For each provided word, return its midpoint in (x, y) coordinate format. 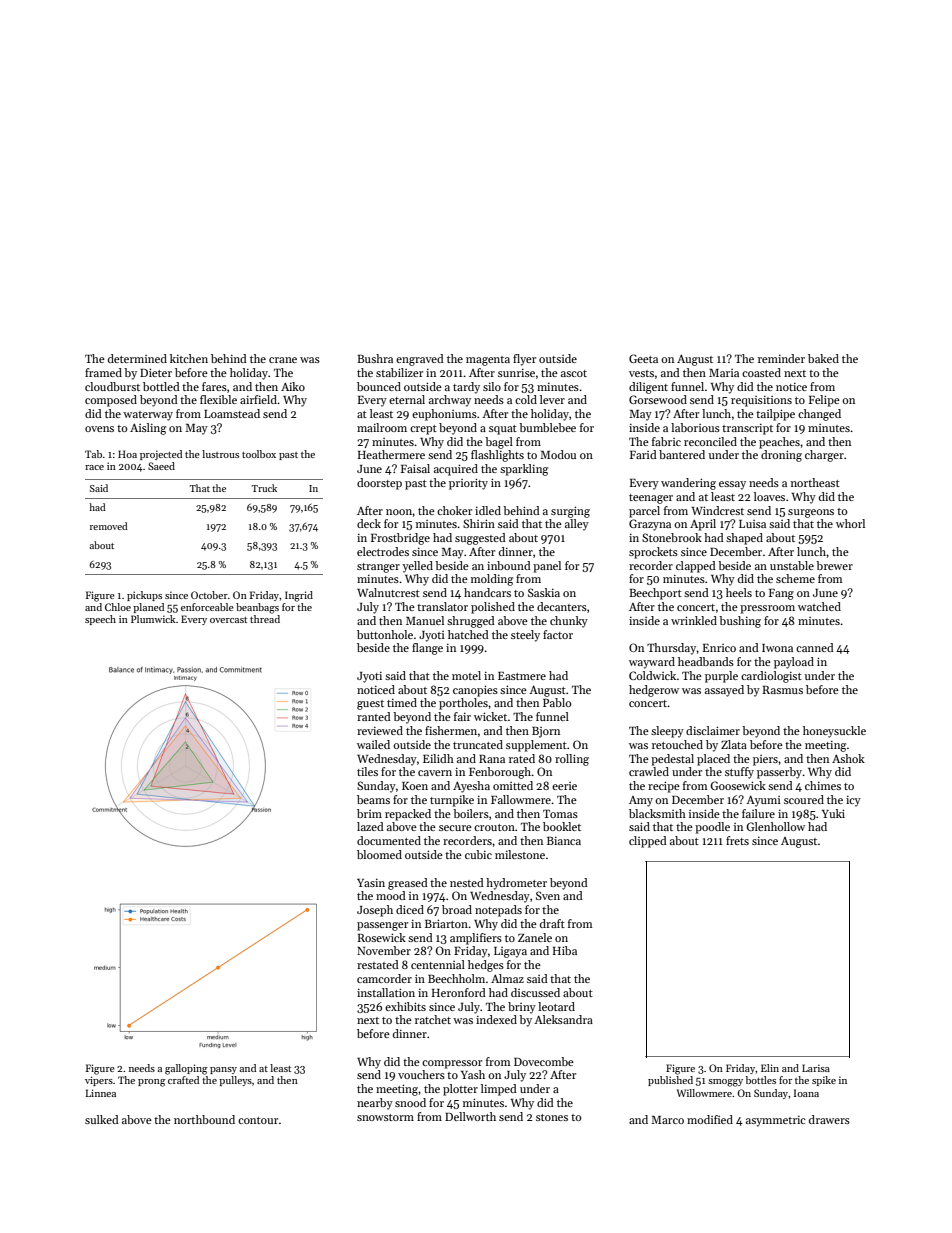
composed (111, 401)
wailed (373, 744)
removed (109, 526)
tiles (367, 771)
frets (737, 840)
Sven (548, 895)
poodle (712, 828)
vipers (99, 1081)
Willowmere (704, 1093)
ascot (574, 373)
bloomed (379, 854)
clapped (696, 567)
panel (547, 567)
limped (499, 1090)
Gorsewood (658, 399)
